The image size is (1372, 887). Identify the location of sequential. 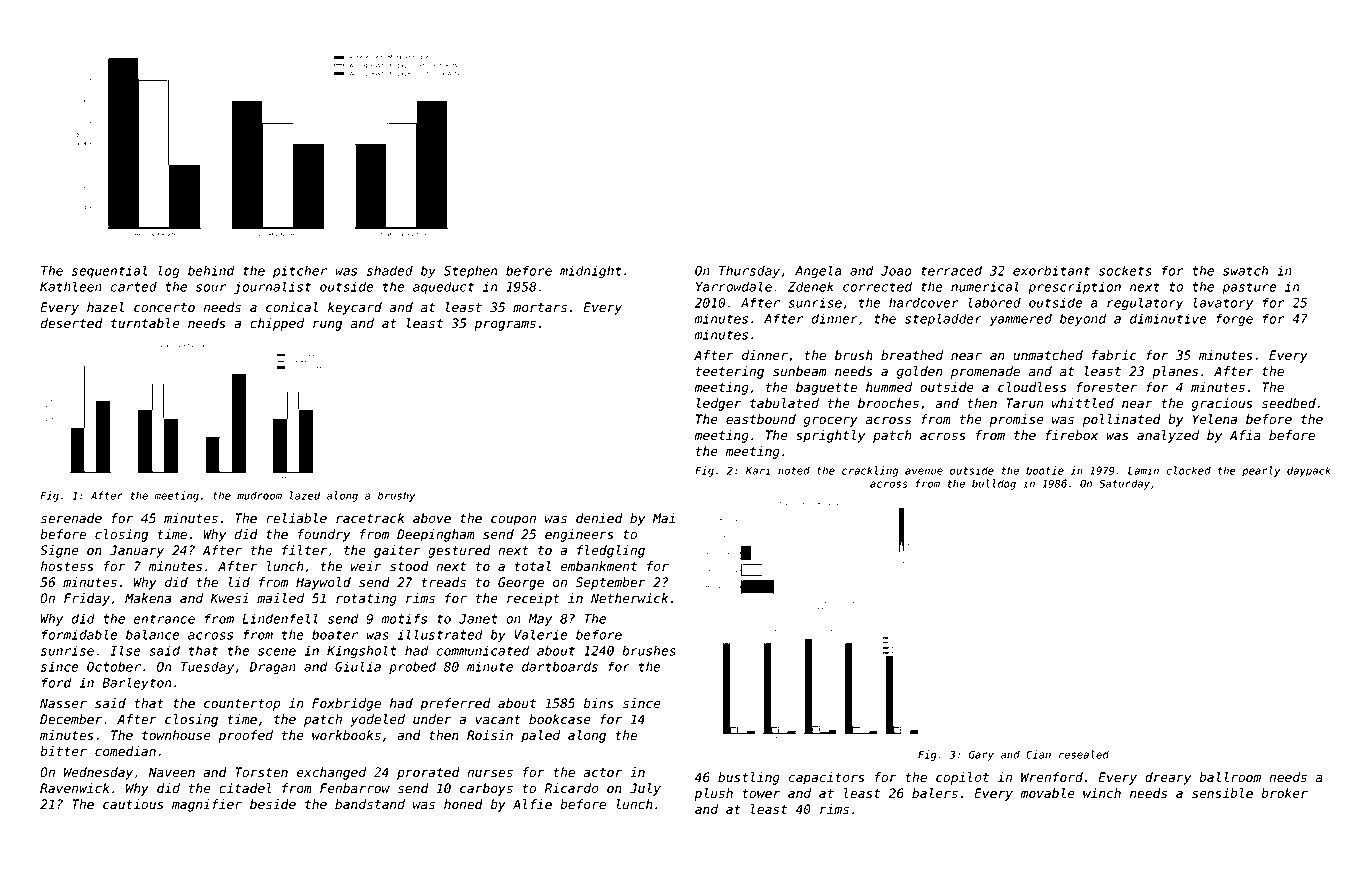
(109, 271).
